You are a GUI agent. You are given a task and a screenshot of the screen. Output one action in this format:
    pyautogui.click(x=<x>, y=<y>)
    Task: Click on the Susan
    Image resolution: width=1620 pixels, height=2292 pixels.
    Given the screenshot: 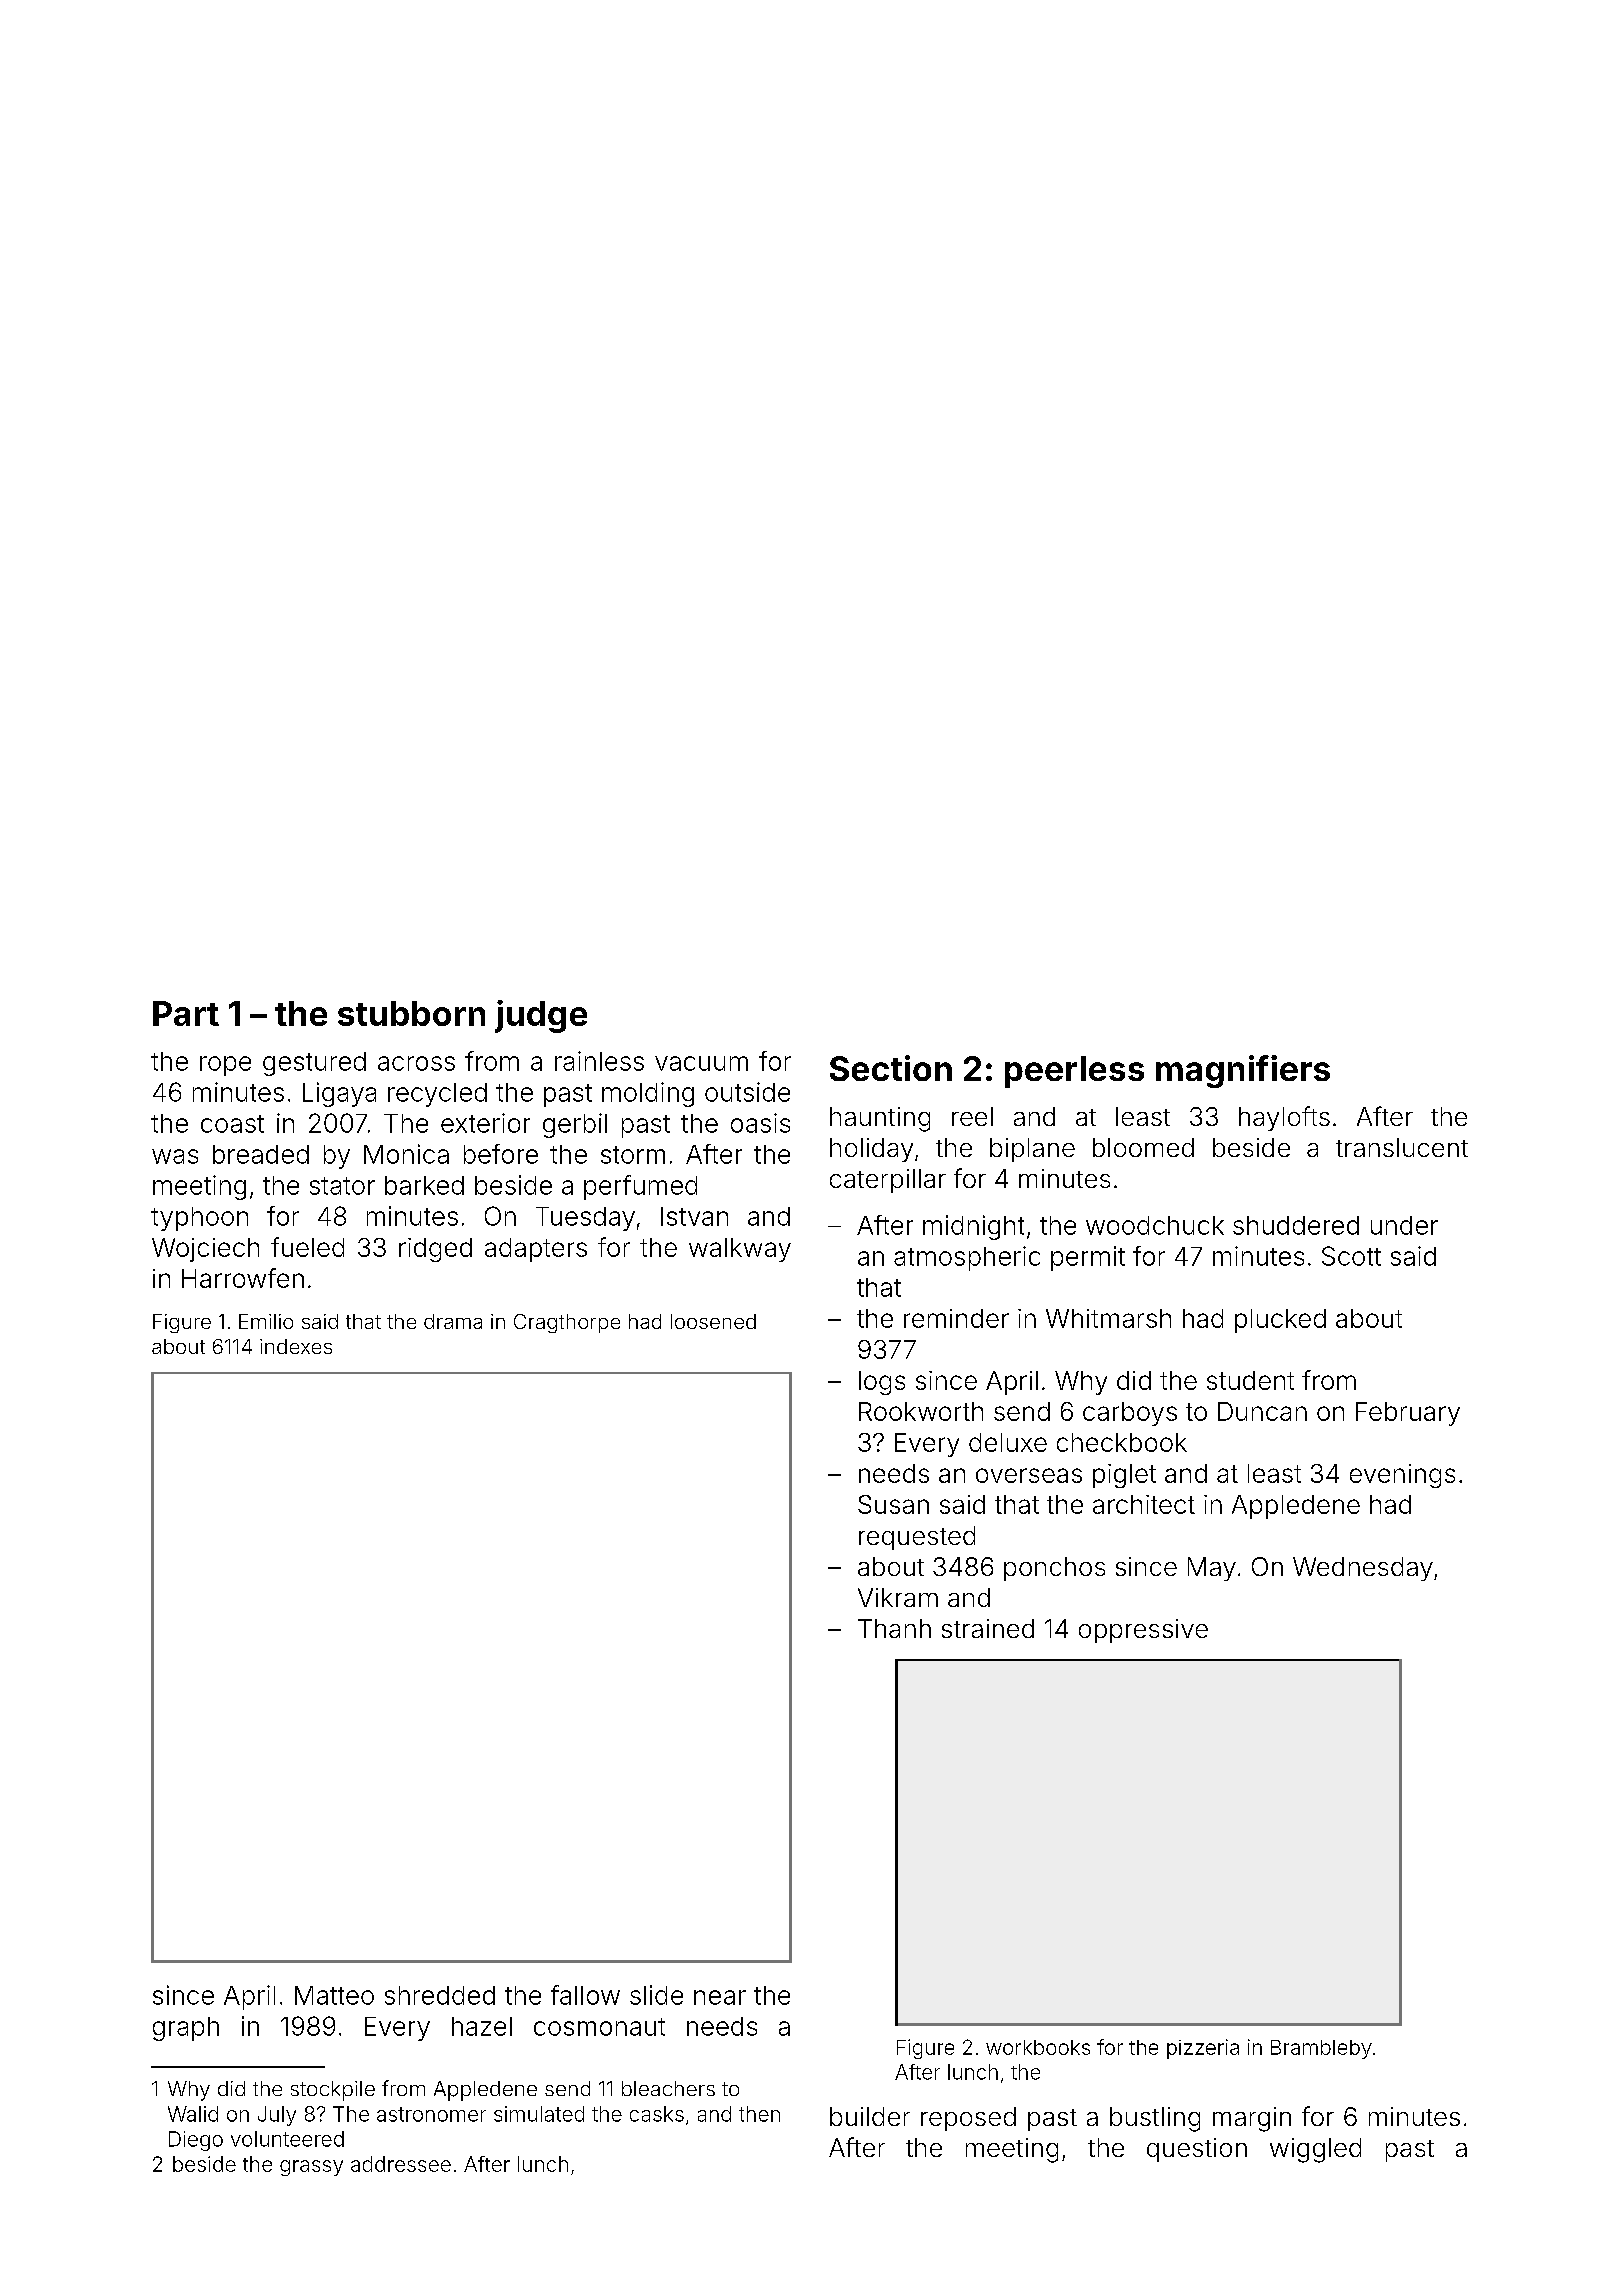 What is the action you would take?
    pyautogui.click(x=893, y=1504)
